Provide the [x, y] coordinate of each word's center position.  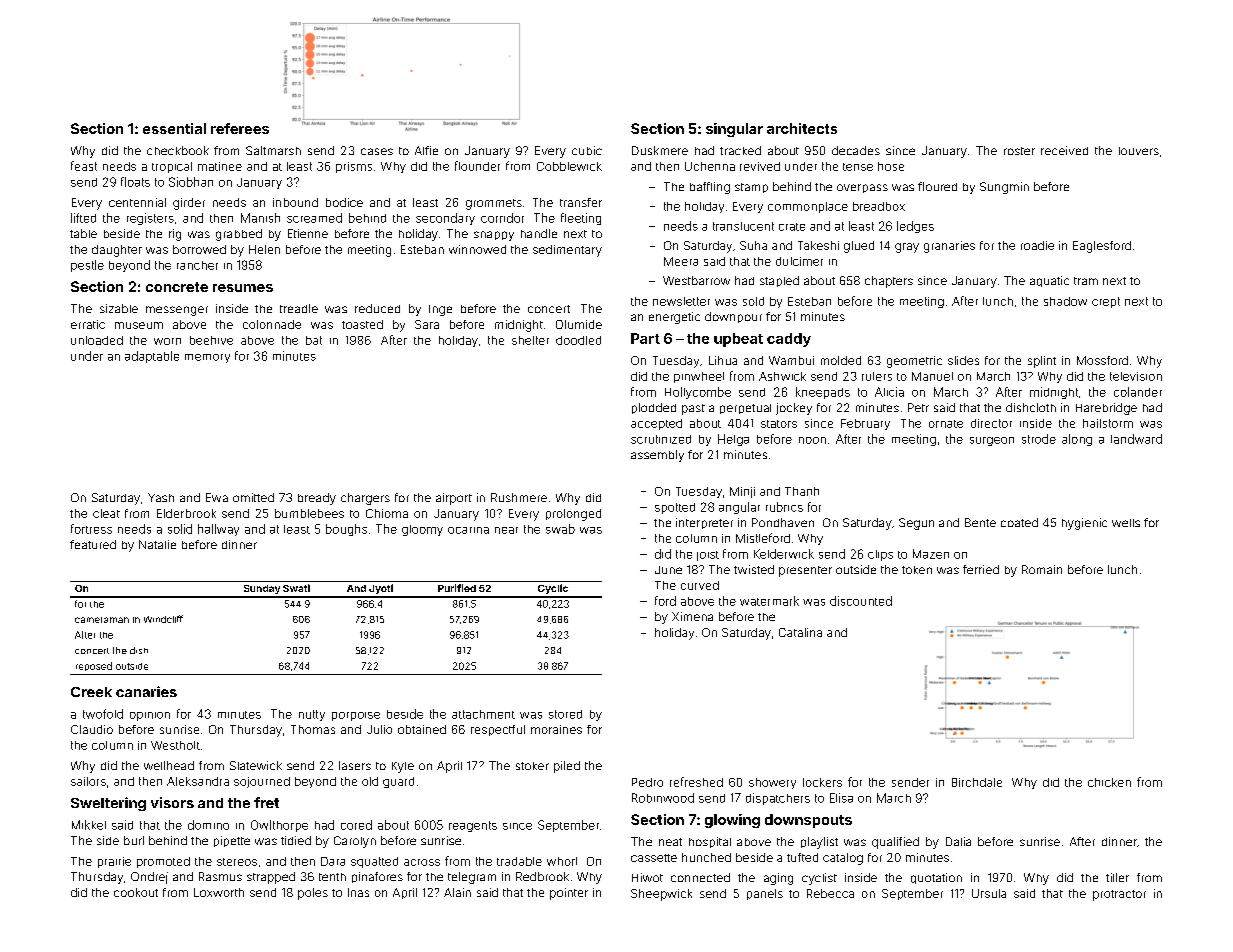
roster [1019, 151]
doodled [578, 340]
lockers [822, 782]
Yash [161, 497]
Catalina [800, 632]
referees [240, 128]
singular [734, 130]
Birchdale [977, 782]
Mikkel [89, 825]
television [1136, 376]
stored [565, 714]
